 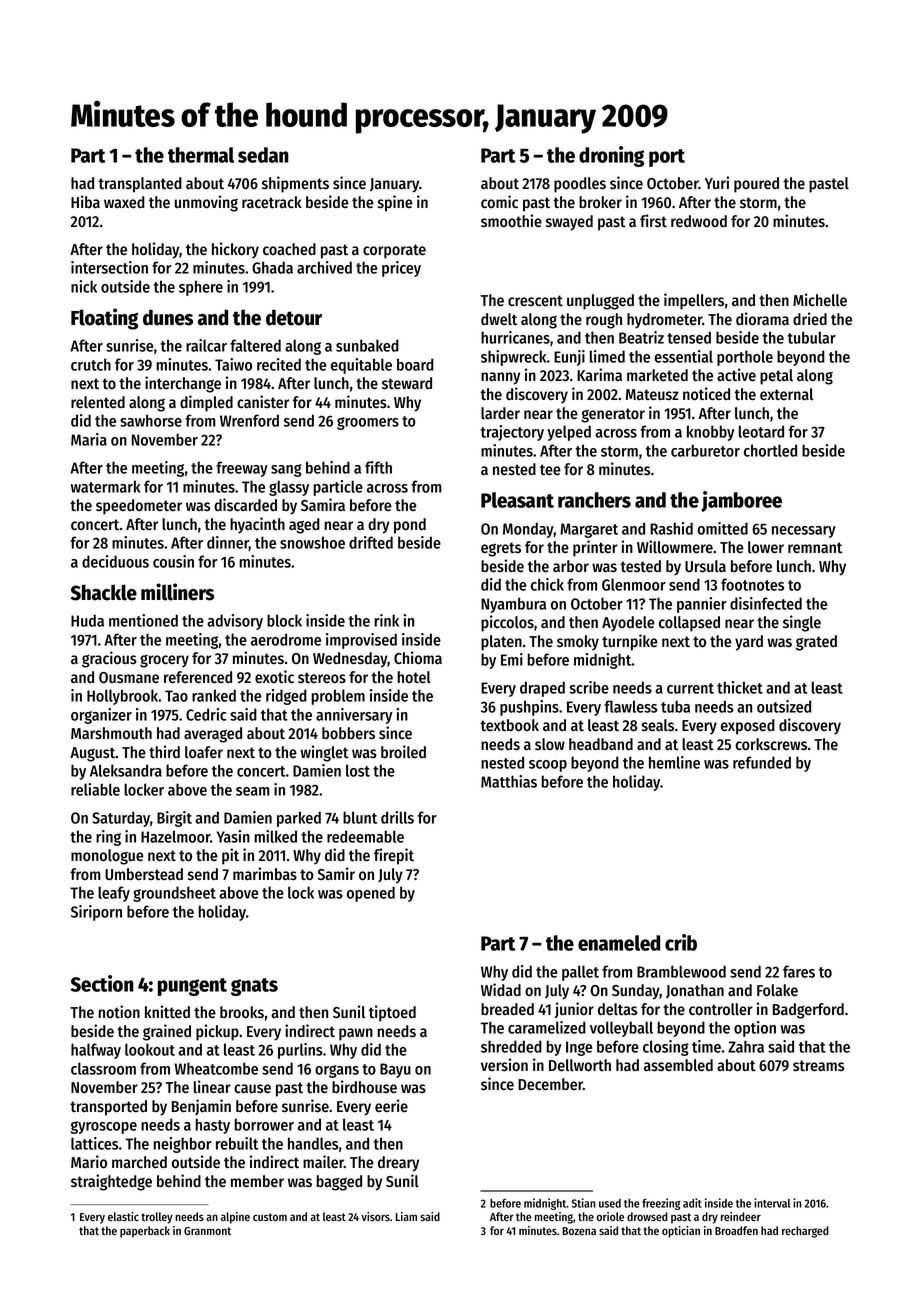 What do you see at coordinates (378, 467) in the image?
I see `fifth` at bounding box center [378, 467].
